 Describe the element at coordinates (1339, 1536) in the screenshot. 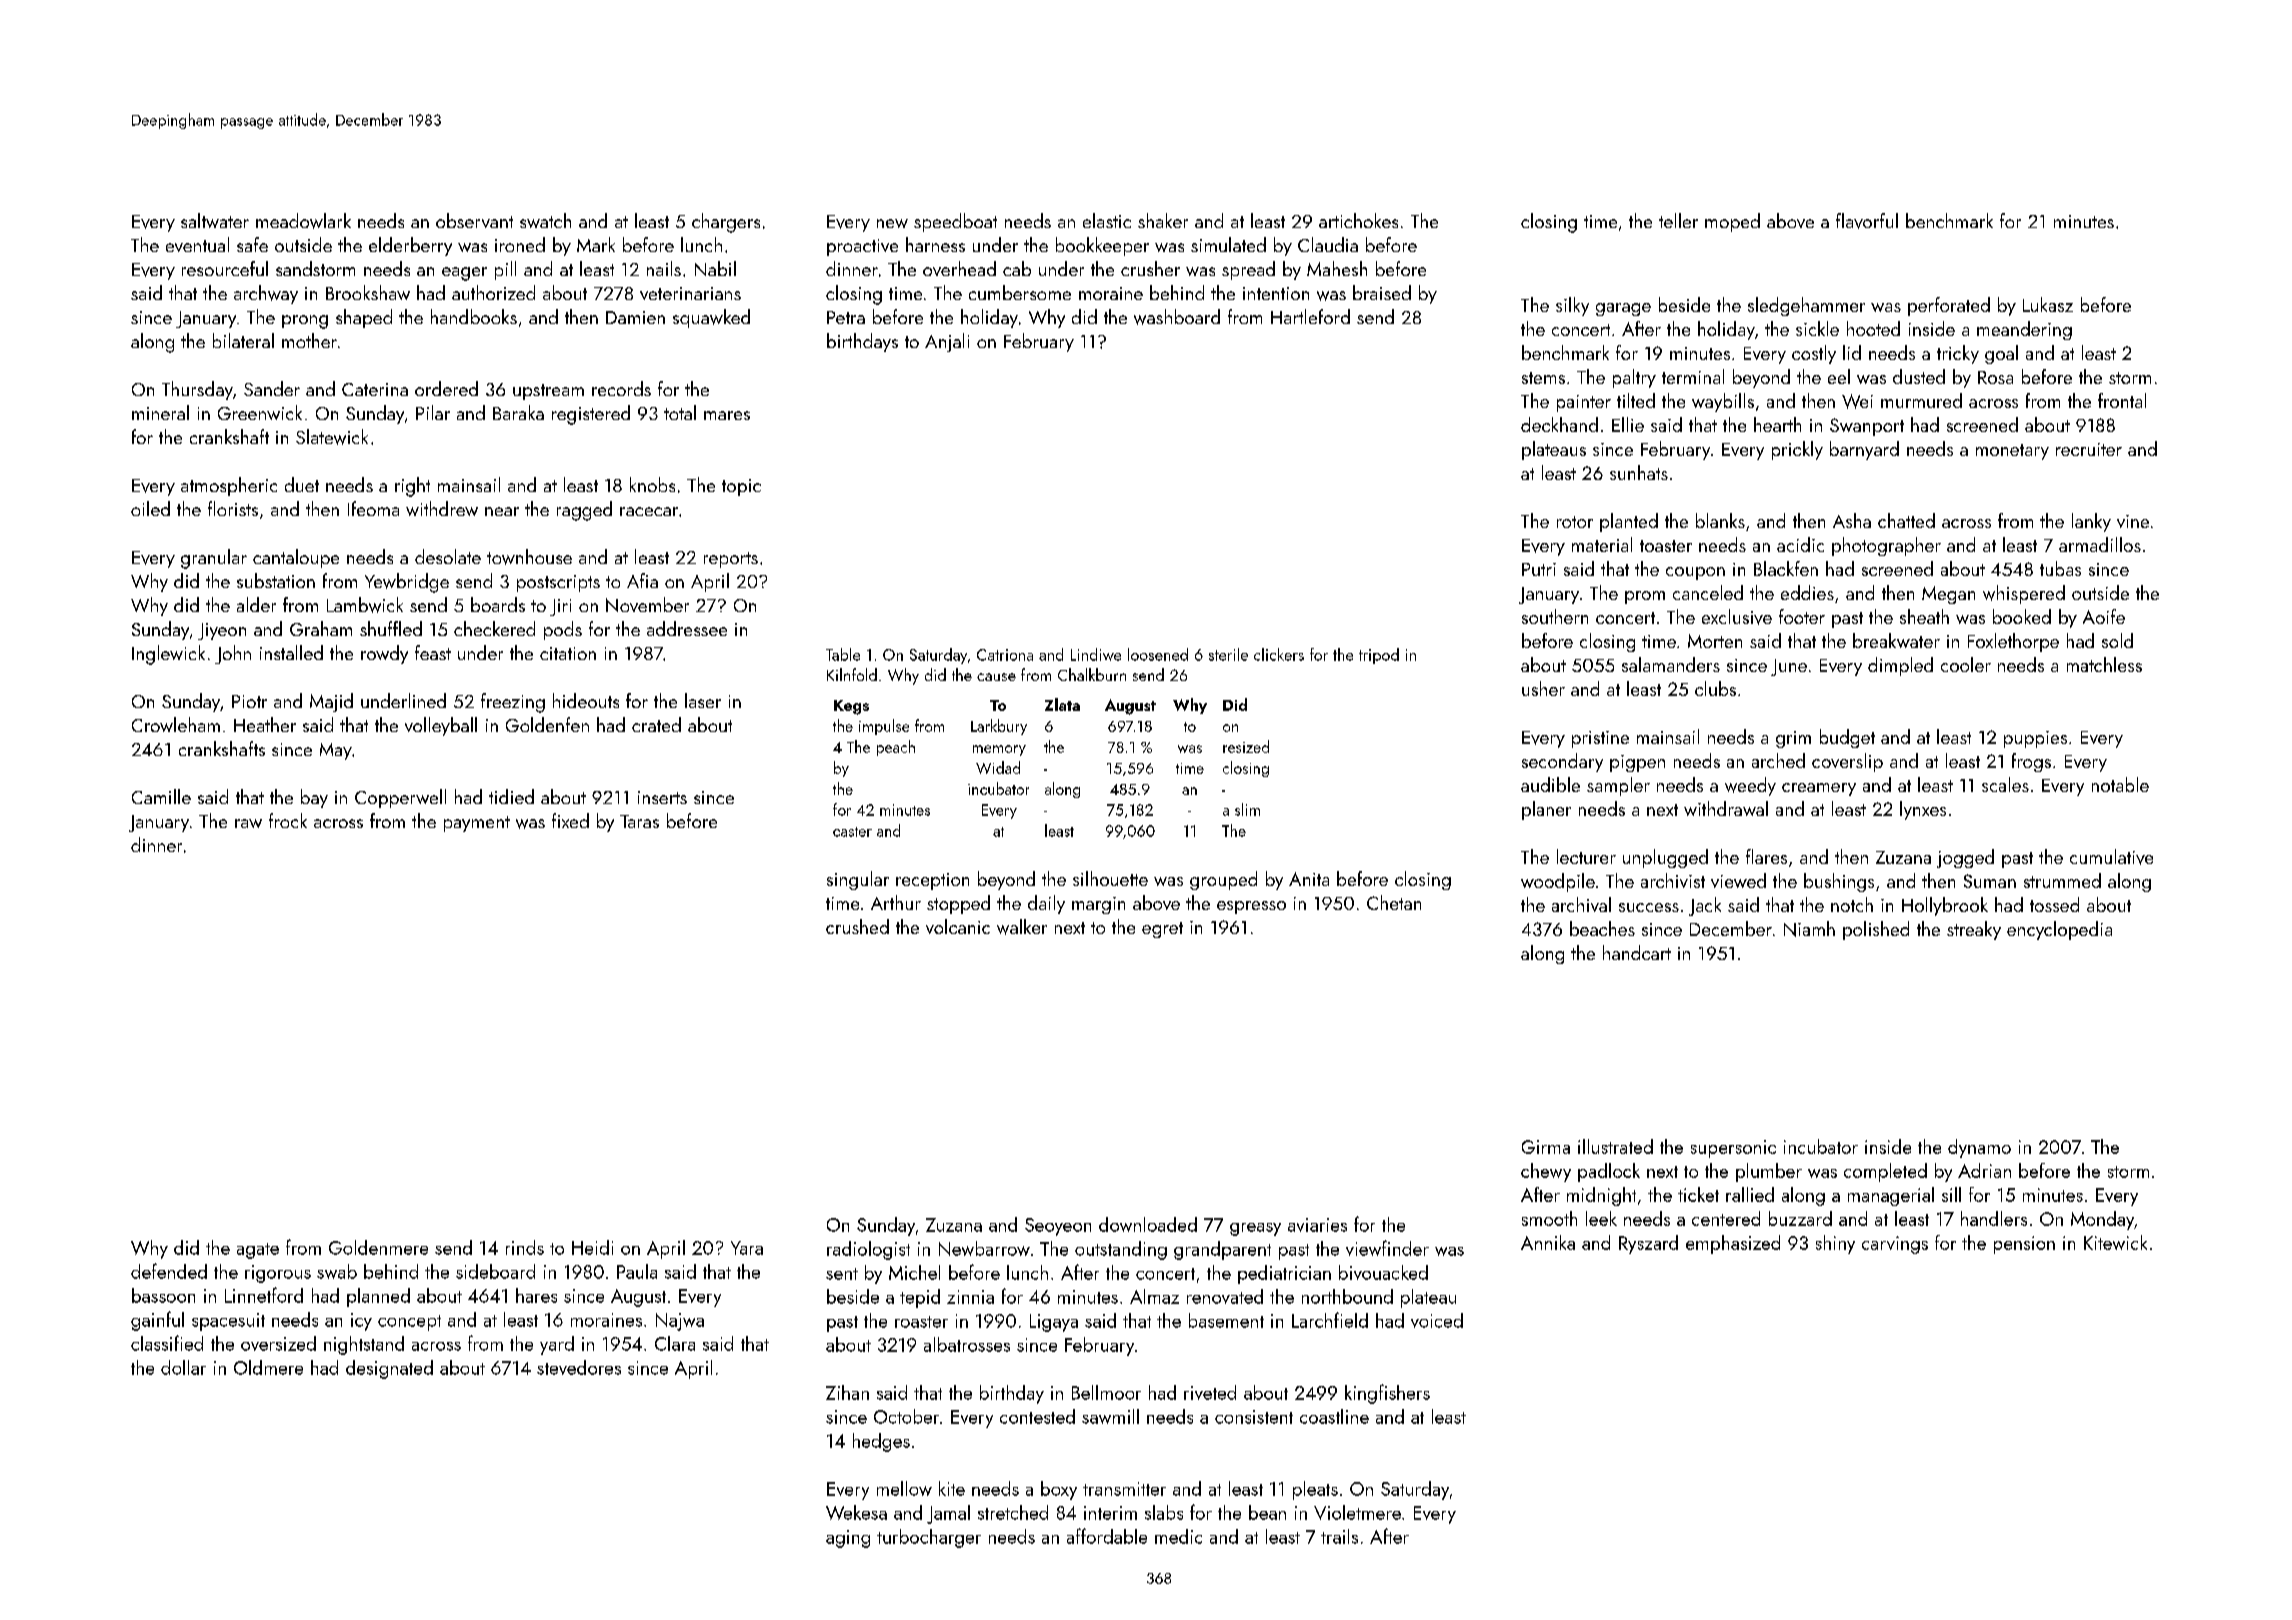

I see `trails` at that location.
